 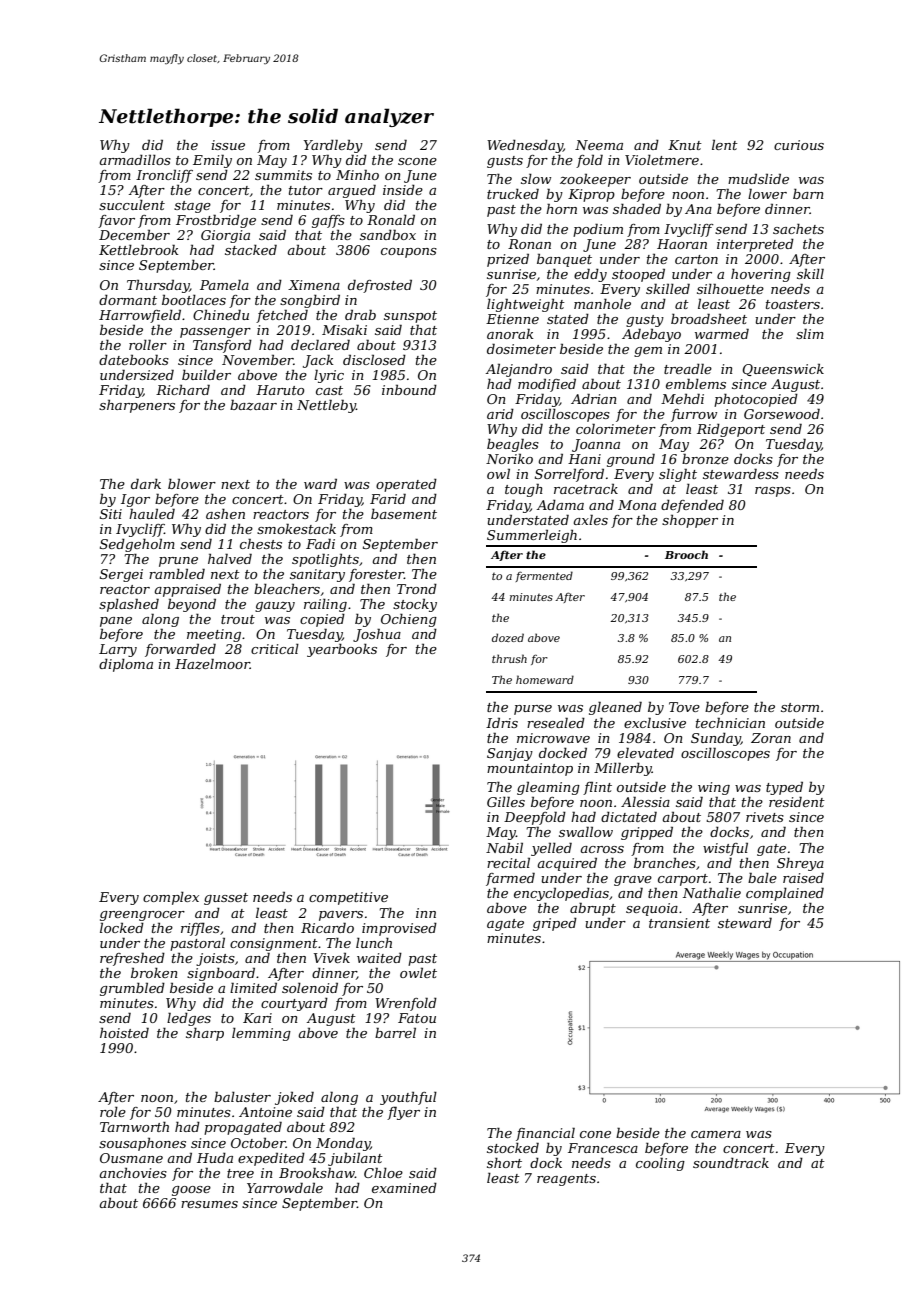 What do you see at coordinates (506, 801) in the screenshot?
I see `Gilles` at bounding box center [506, 801].
